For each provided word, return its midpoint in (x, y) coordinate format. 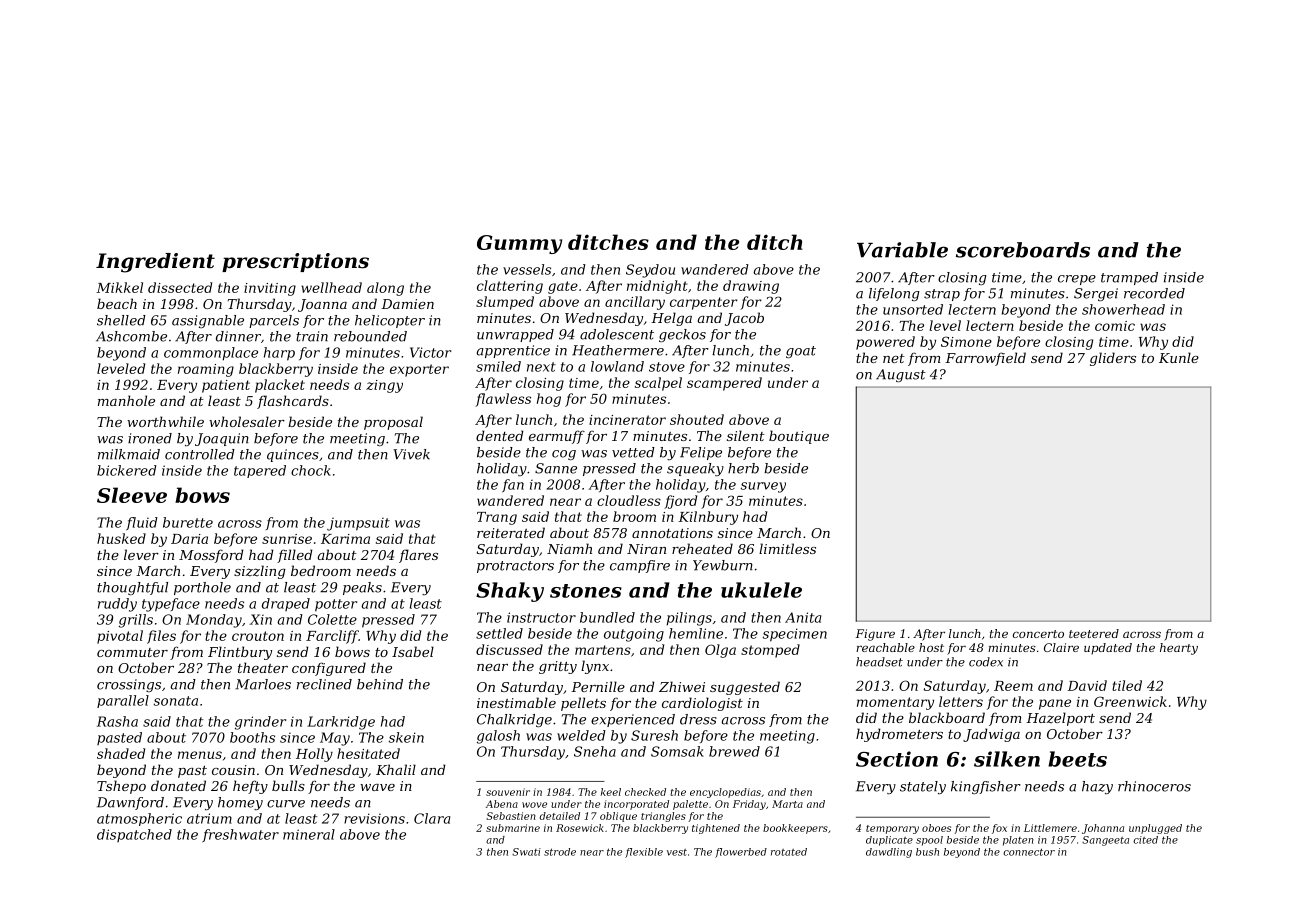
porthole (202, 588)
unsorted (913, 309)
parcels (274, 321)
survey (763, 487)
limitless (787, 548)
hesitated (368, 753)
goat (801, 352)
